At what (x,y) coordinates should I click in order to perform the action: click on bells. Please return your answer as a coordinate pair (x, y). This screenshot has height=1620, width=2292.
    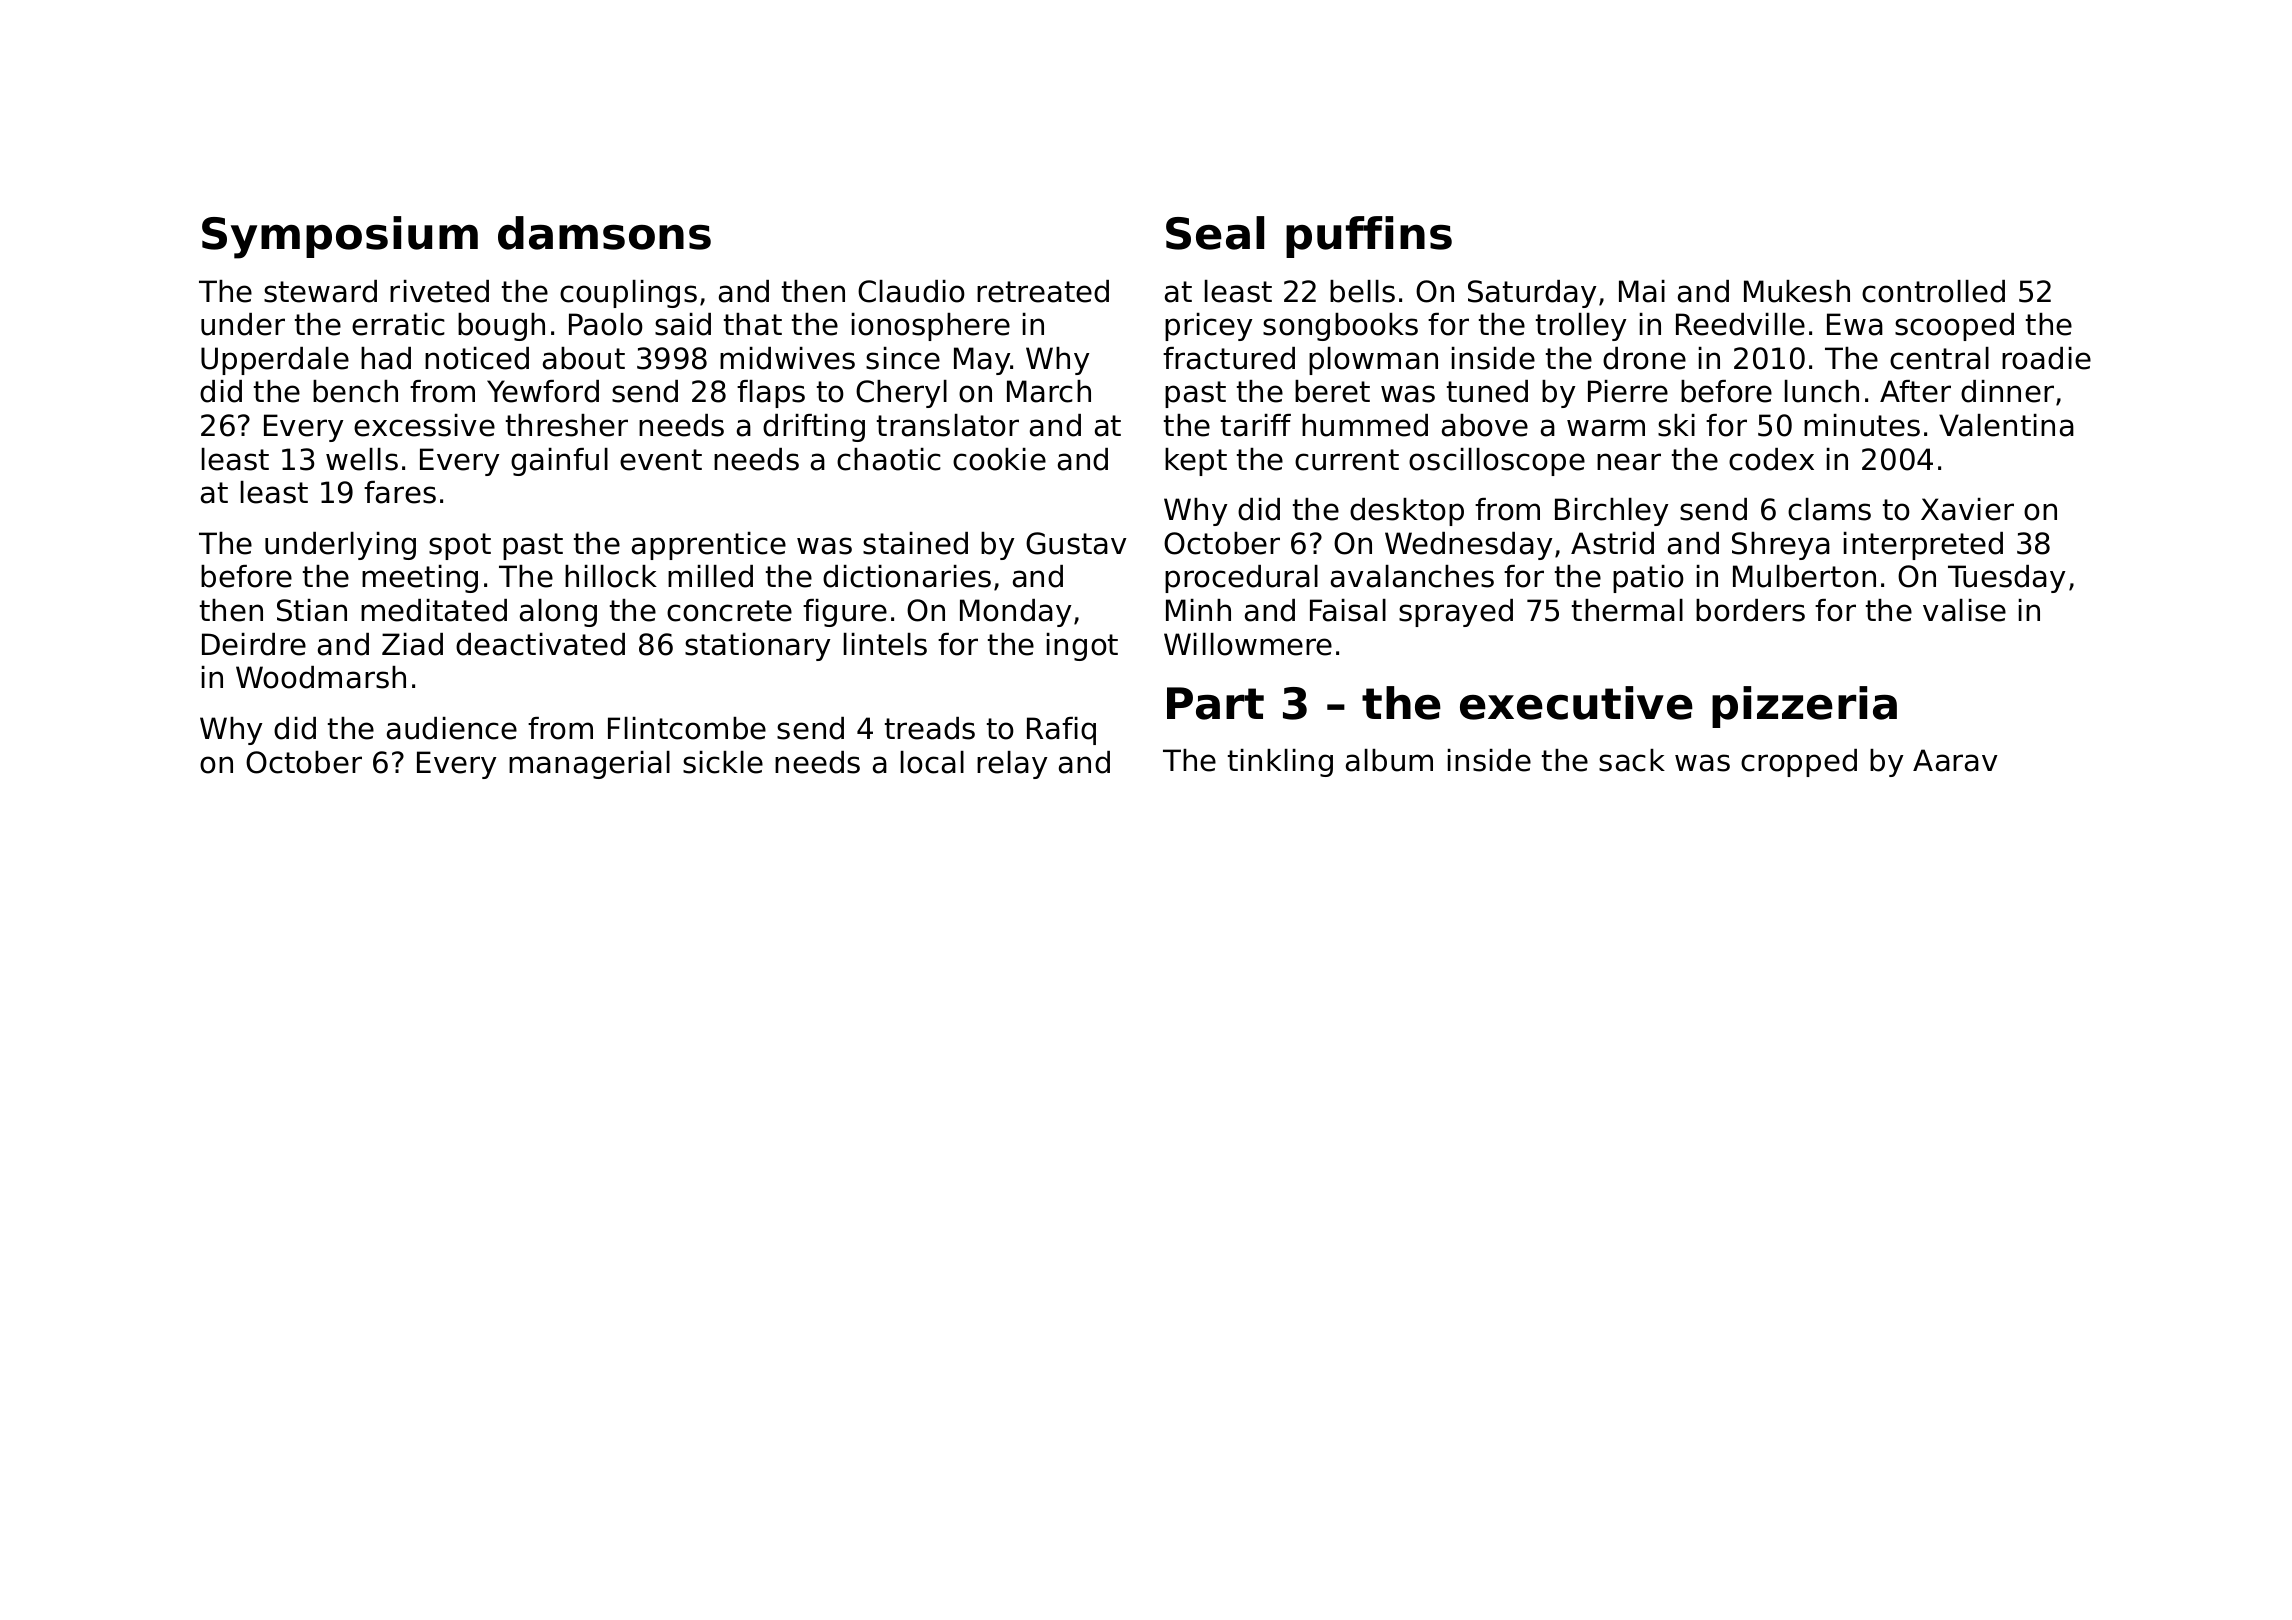
    Looking at the image, I should click on (1362, 291).
